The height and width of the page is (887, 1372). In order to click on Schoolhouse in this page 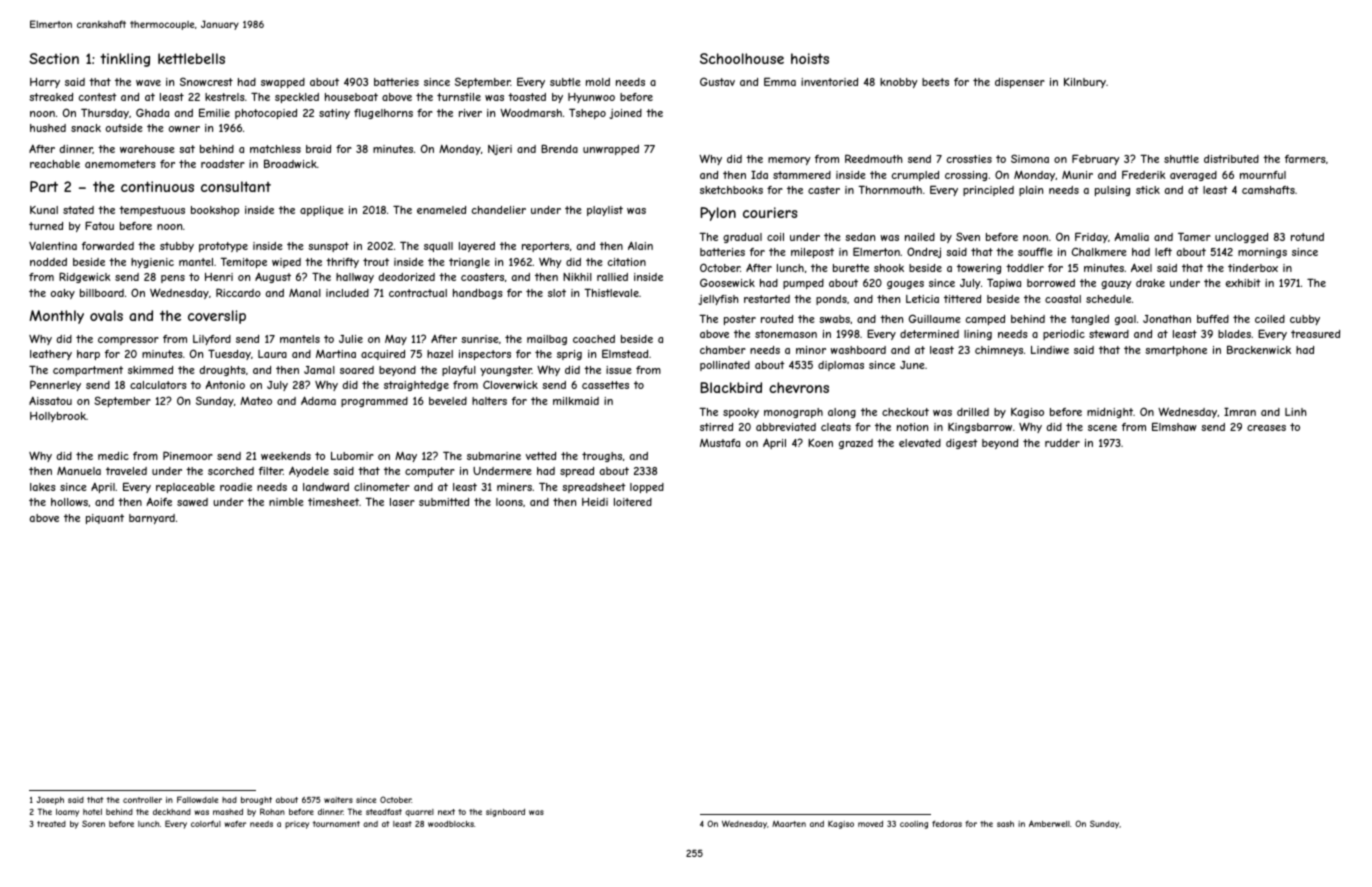, I will do `click(742, 58)`.
